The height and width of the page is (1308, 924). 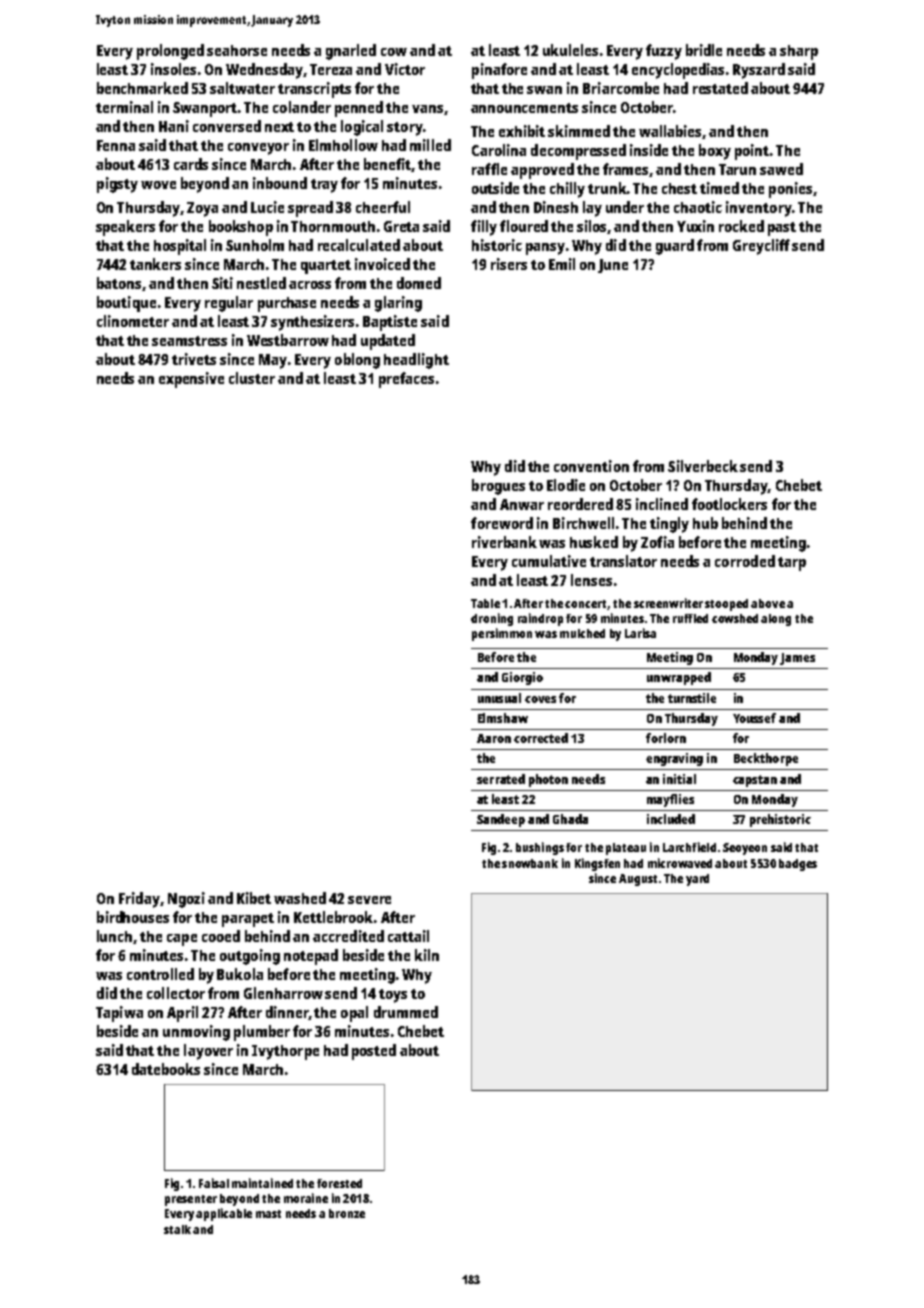 I want to click on logical, so click(x=362, y=128).
